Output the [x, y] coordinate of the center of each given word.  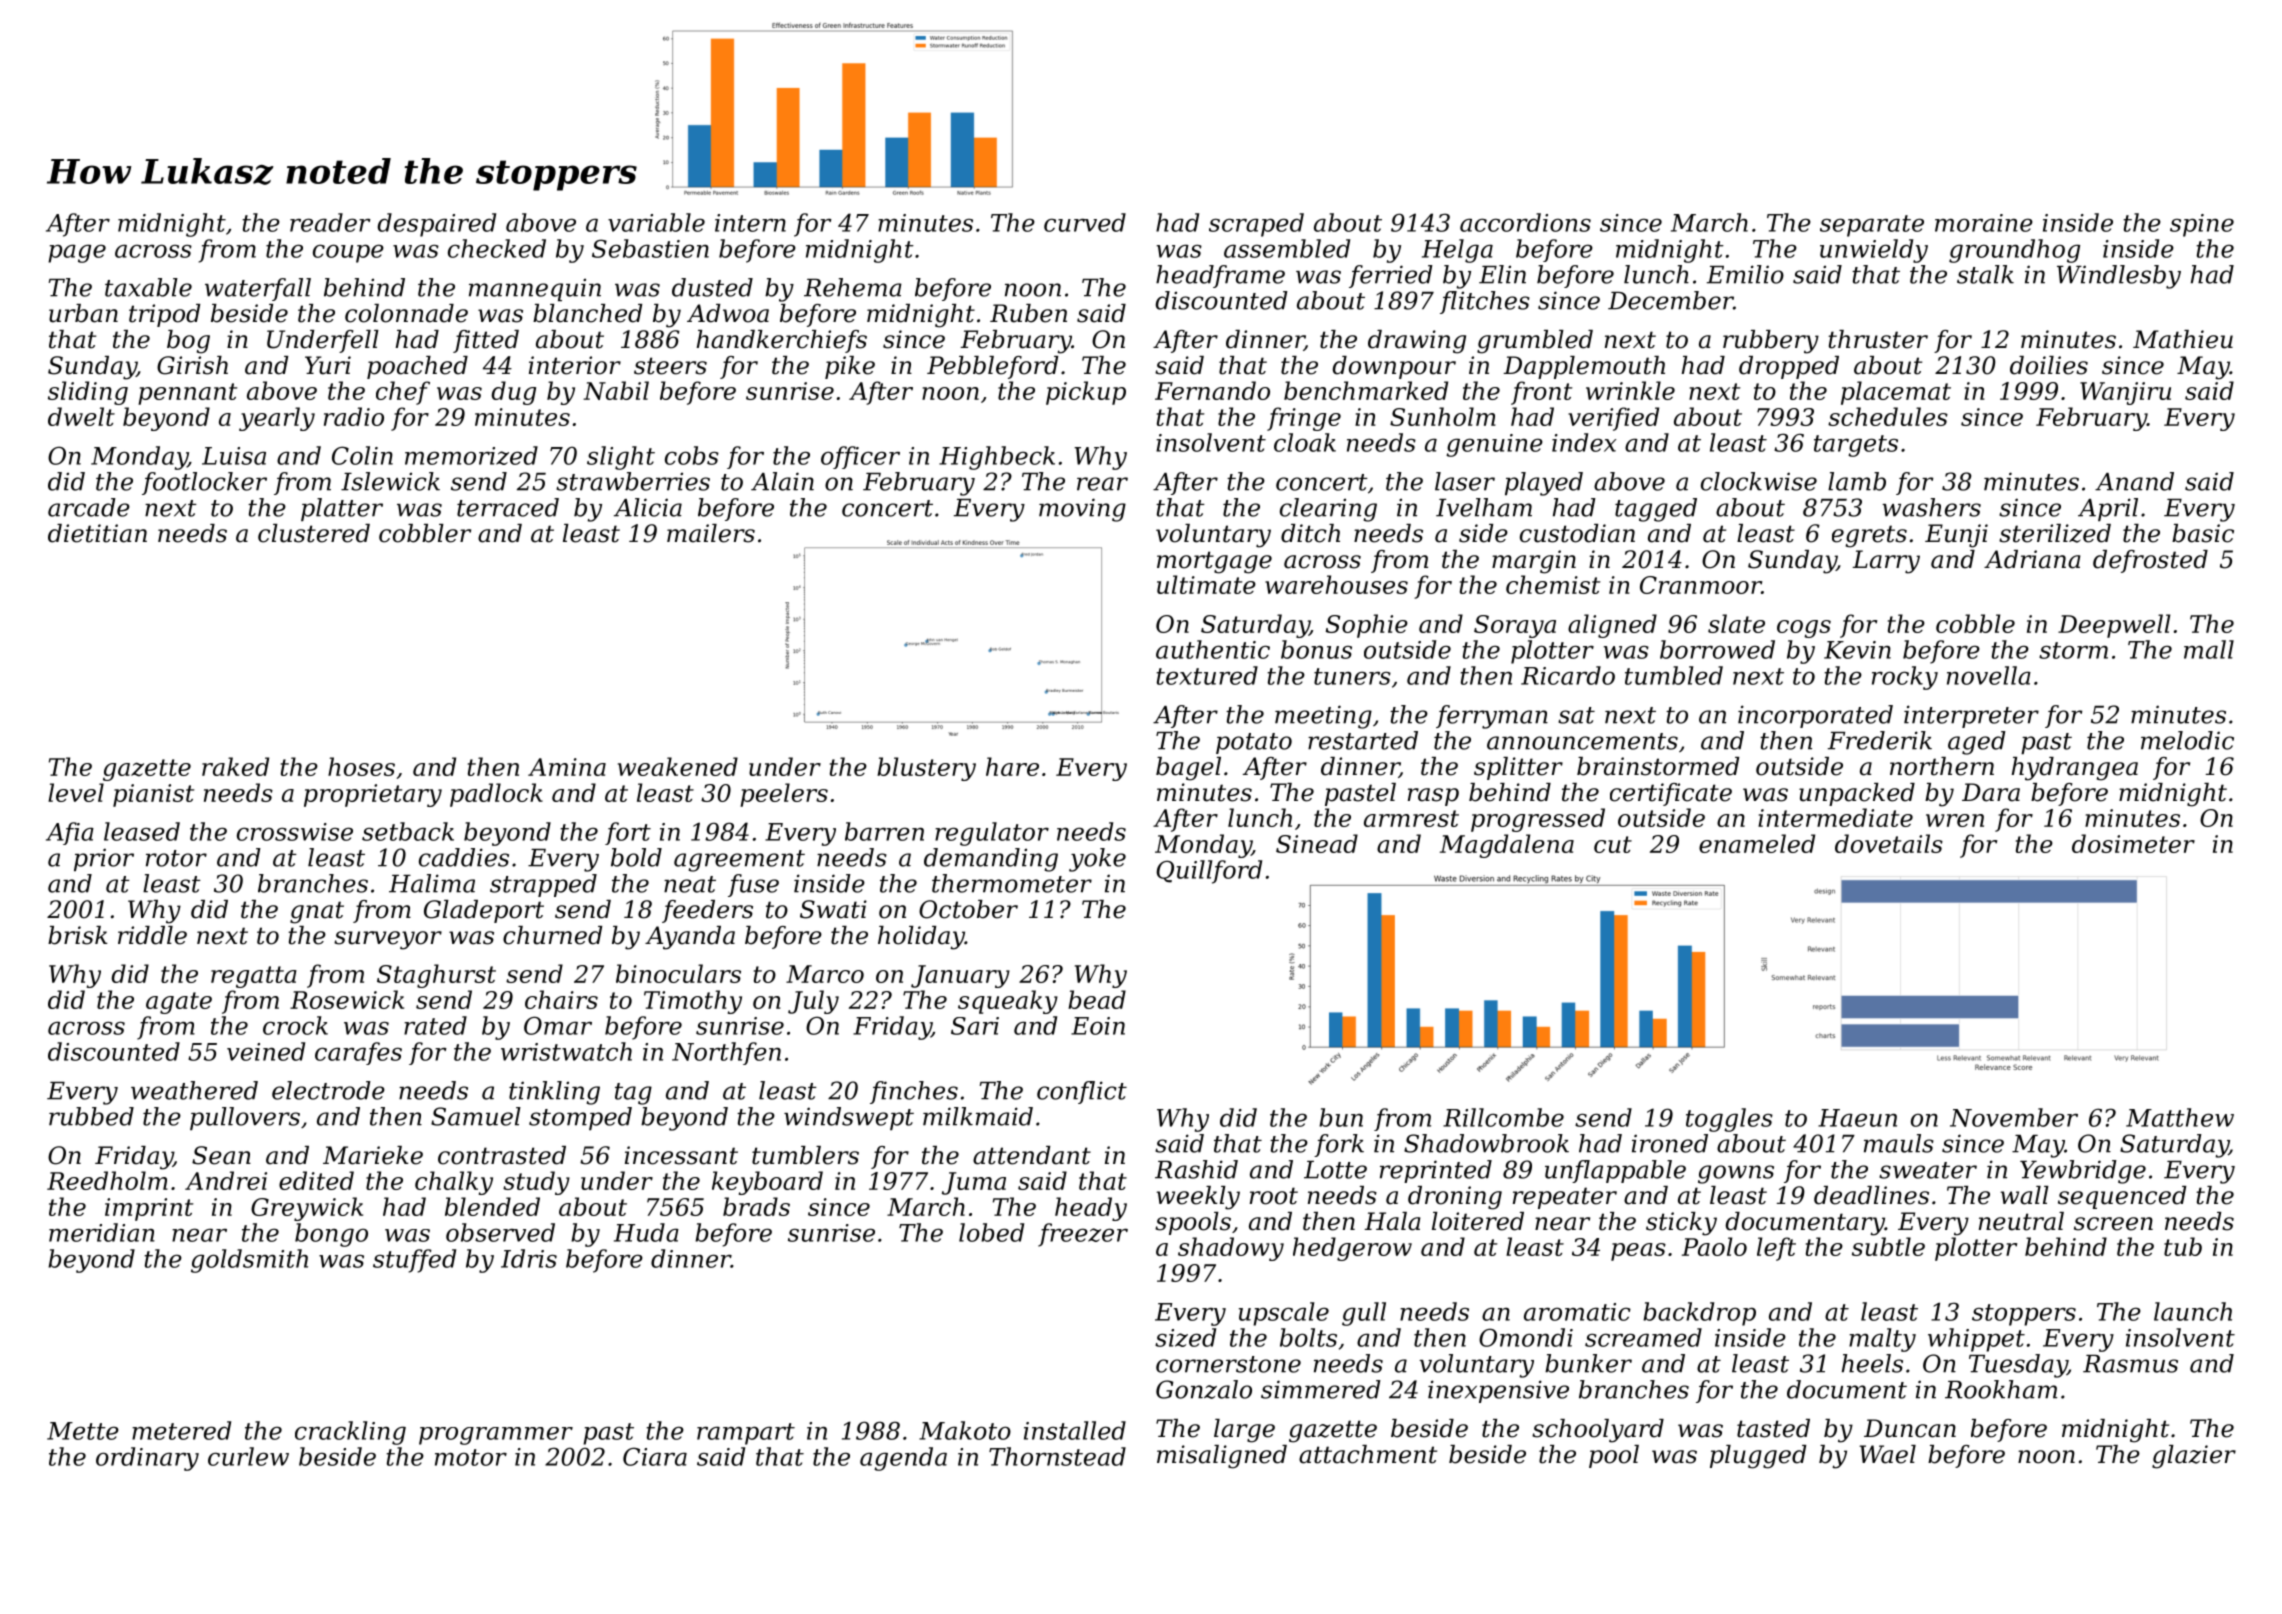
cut [1613, 844]
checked [497, 248]
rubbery [1771, 342]
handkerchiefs [782, 341]
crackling [350, 1433]
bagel [1188, 769]
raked [235, 766]
